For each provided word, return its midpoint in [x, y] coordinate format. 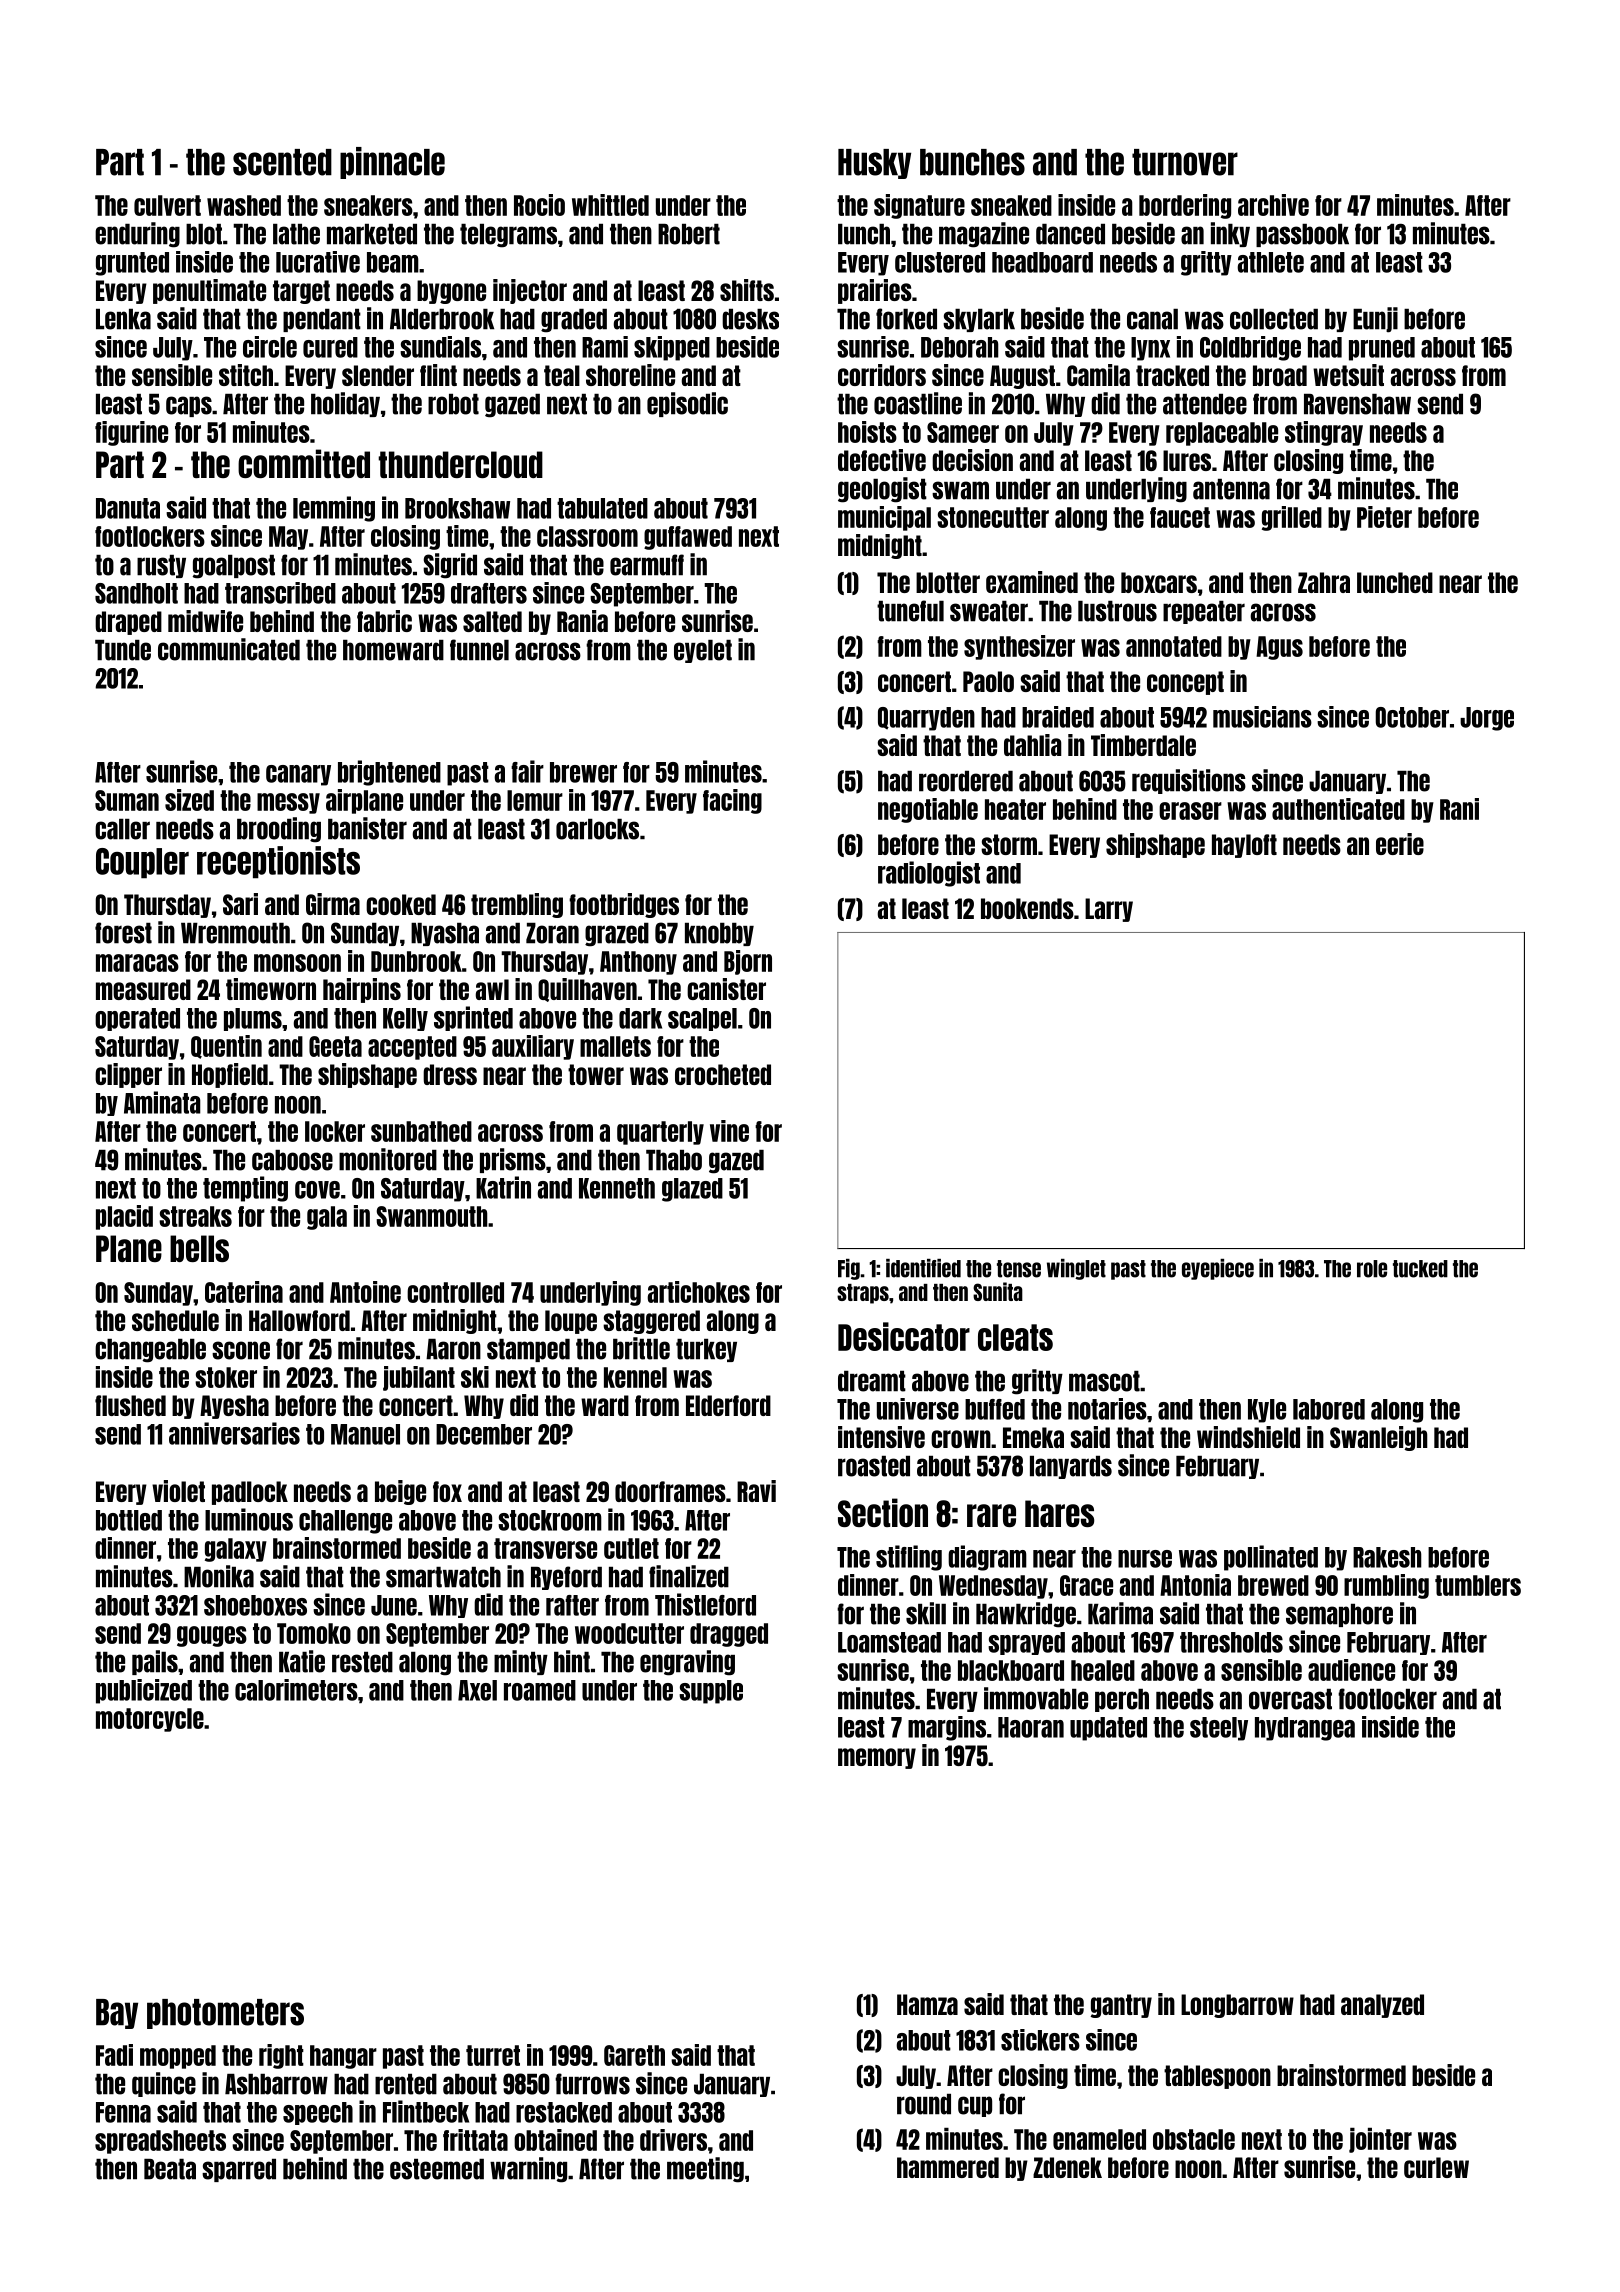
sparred [239, 2170]
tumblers [1478, 1585]
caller [122, 829]
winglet [1076, 1269]
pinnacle [392, 163]
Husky [874, 164]
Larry [1109, 910]
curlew [1436, 2167]
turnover [1185, 162]
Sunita [998, 1291]
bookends [1027, 908]
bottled [129, 1520]
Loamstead [889, 1642]
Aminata [162, 1102]
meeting [705, 2170]
